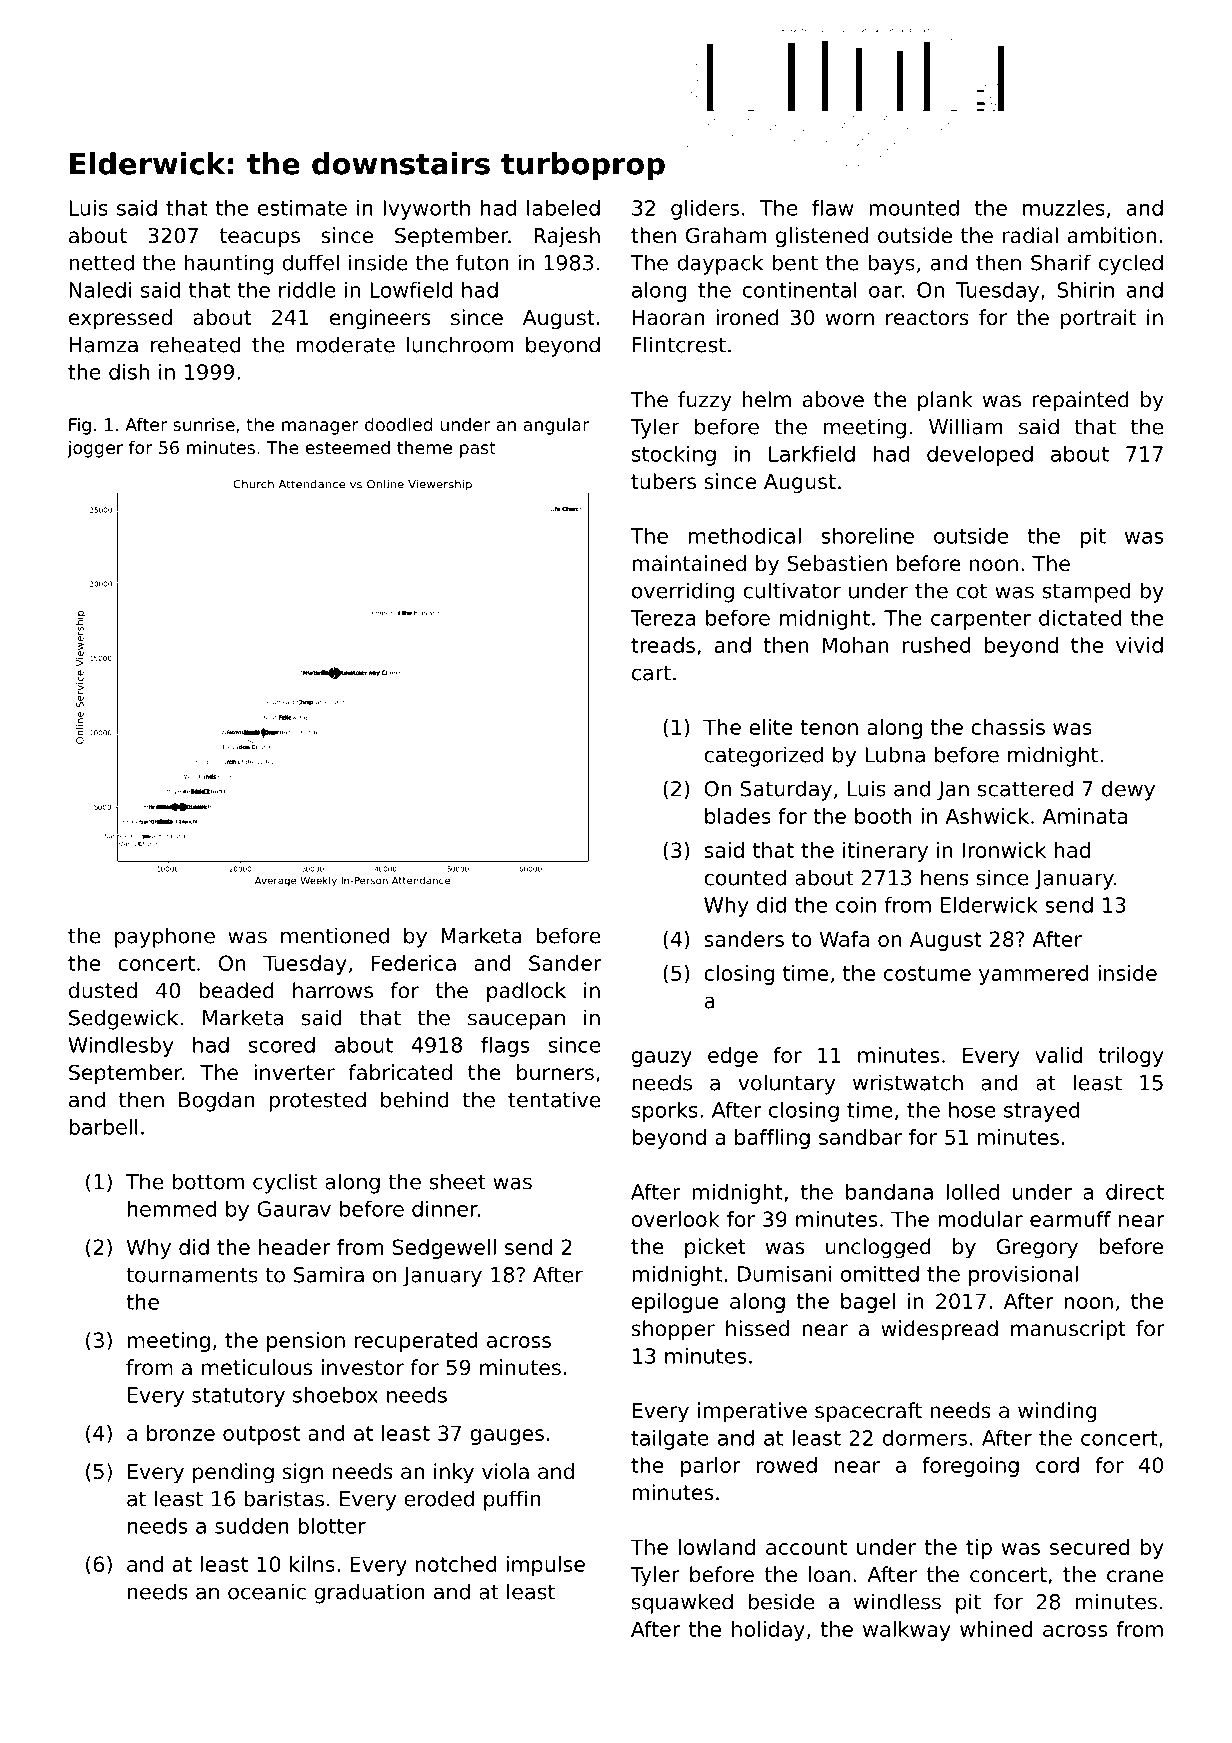 The height and width of the screenshot is (1743, 1232). Describe the element at coordinates (260, 238) in the screenshot. I see `teacups` at that location.
